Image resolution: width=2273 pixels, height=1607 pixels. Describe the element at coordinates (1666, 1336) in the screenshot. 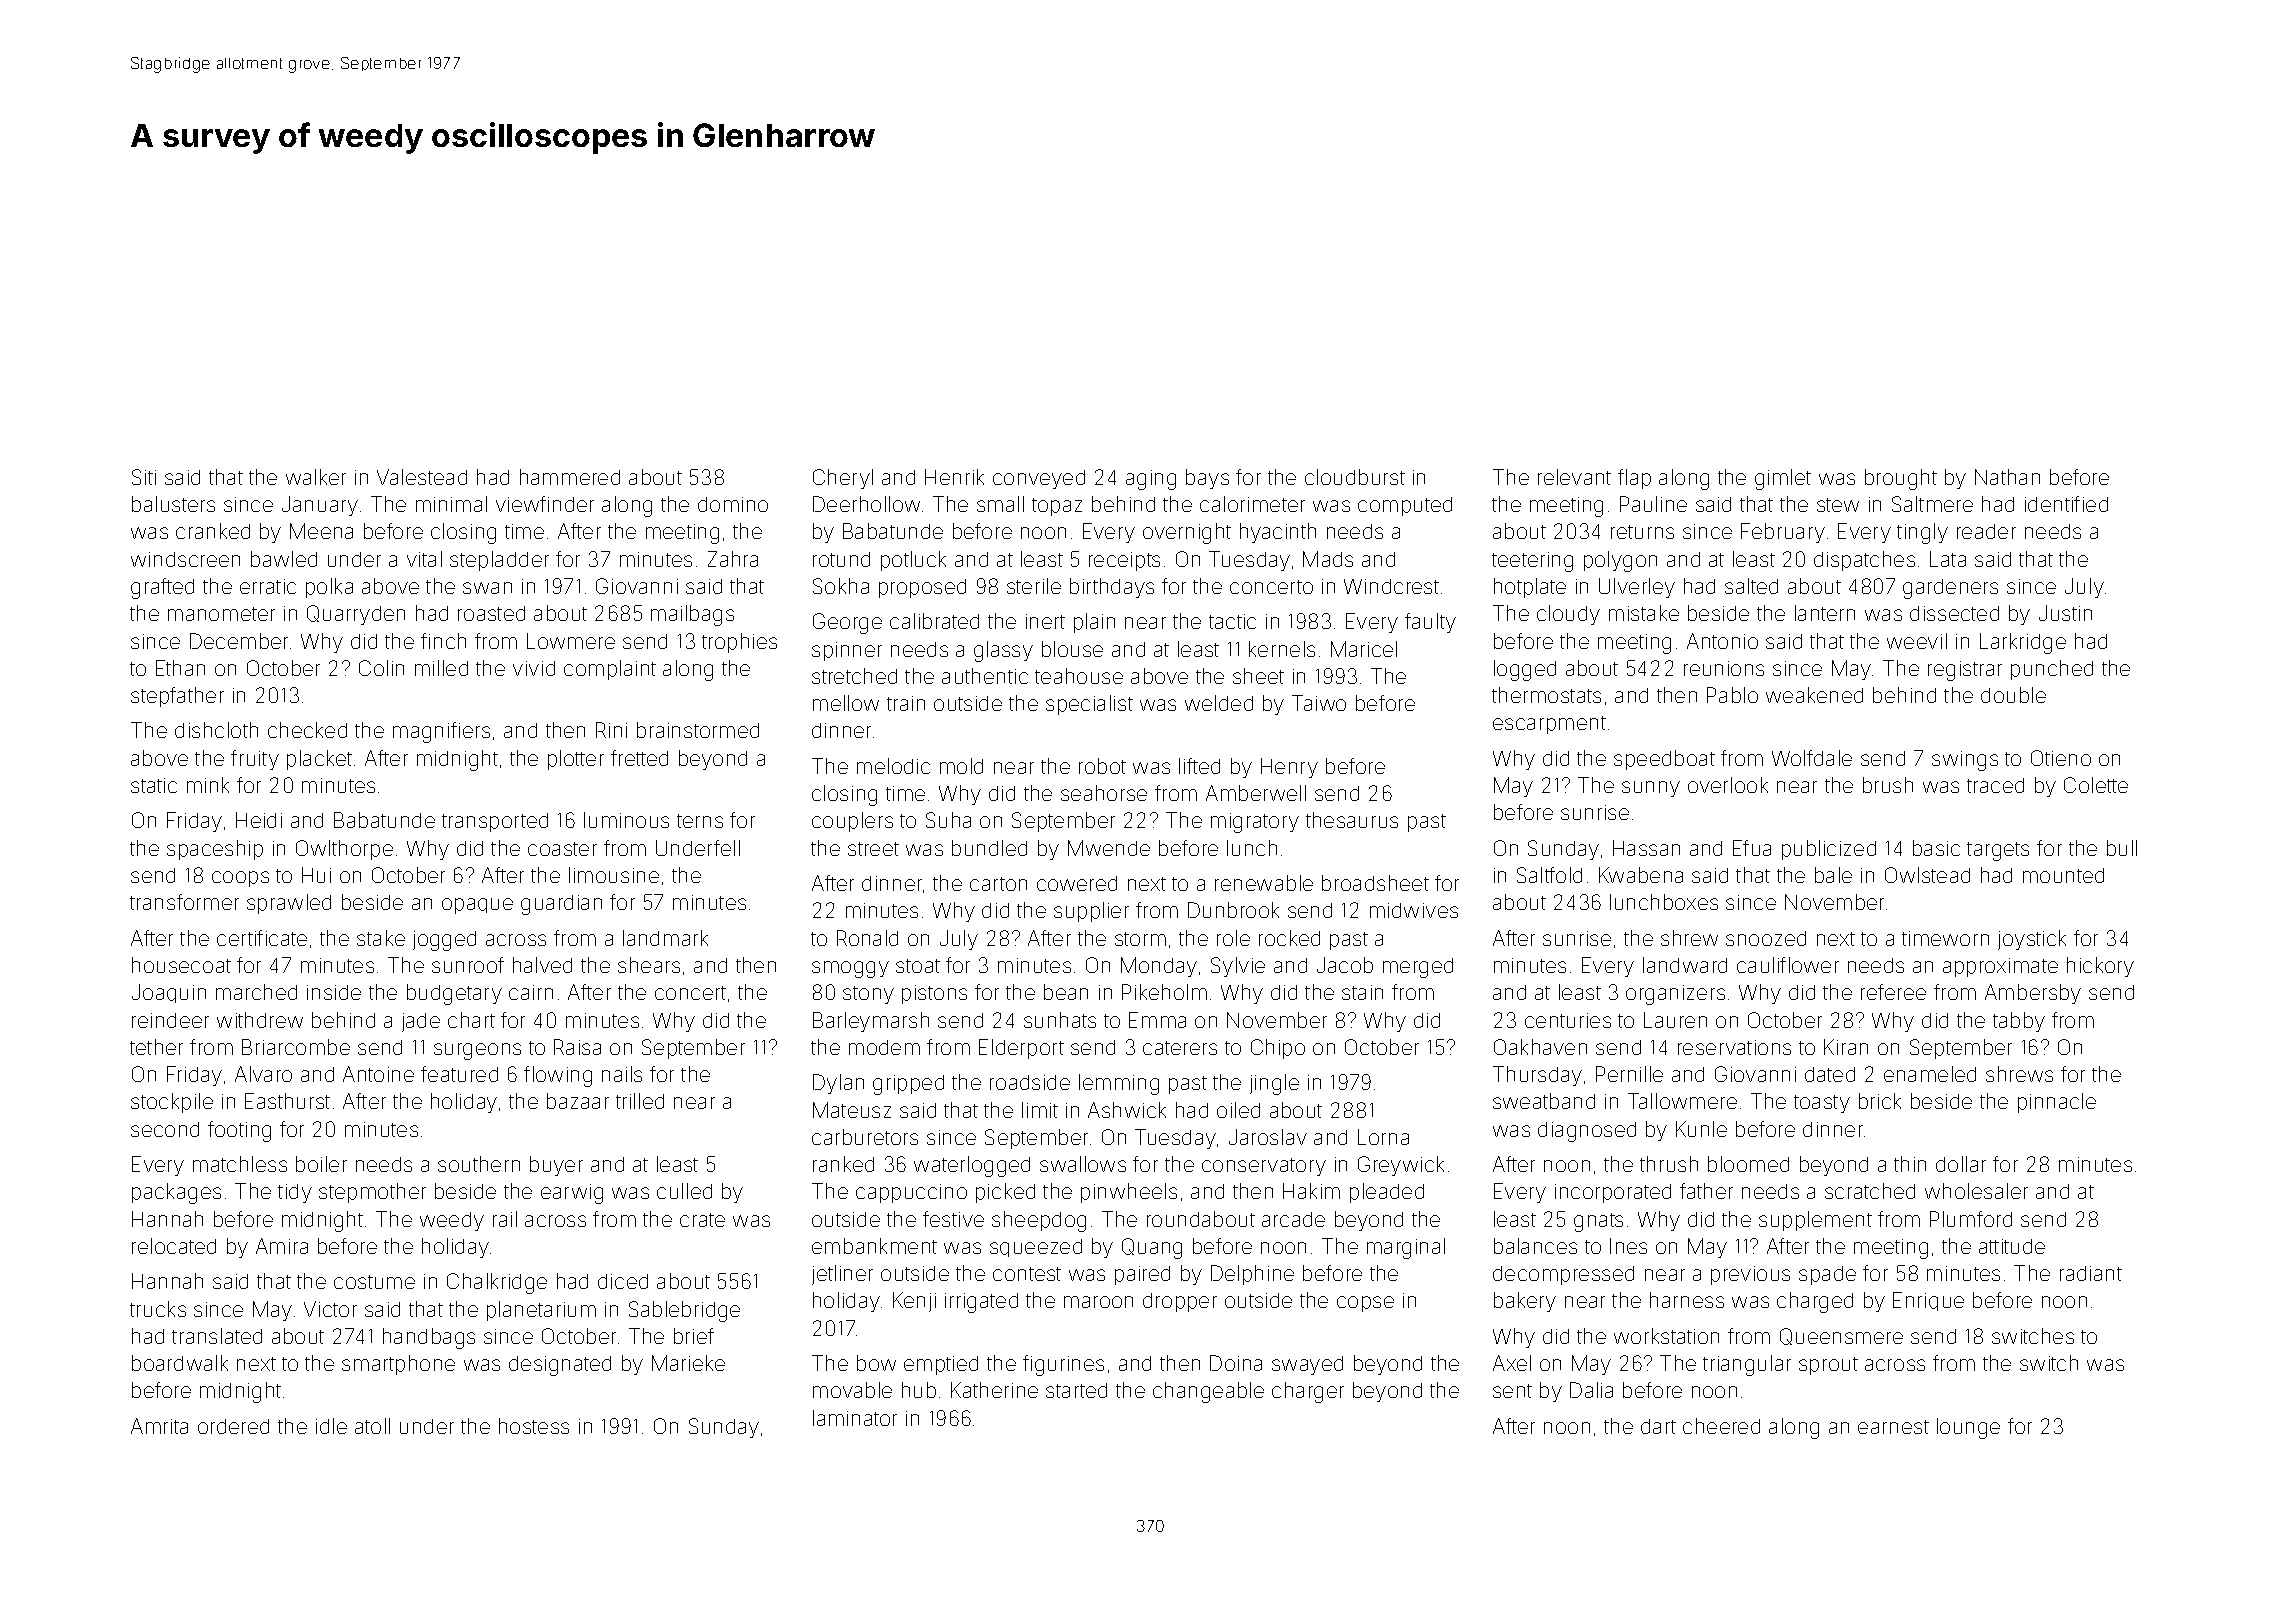

I see `workstation` at that location.
